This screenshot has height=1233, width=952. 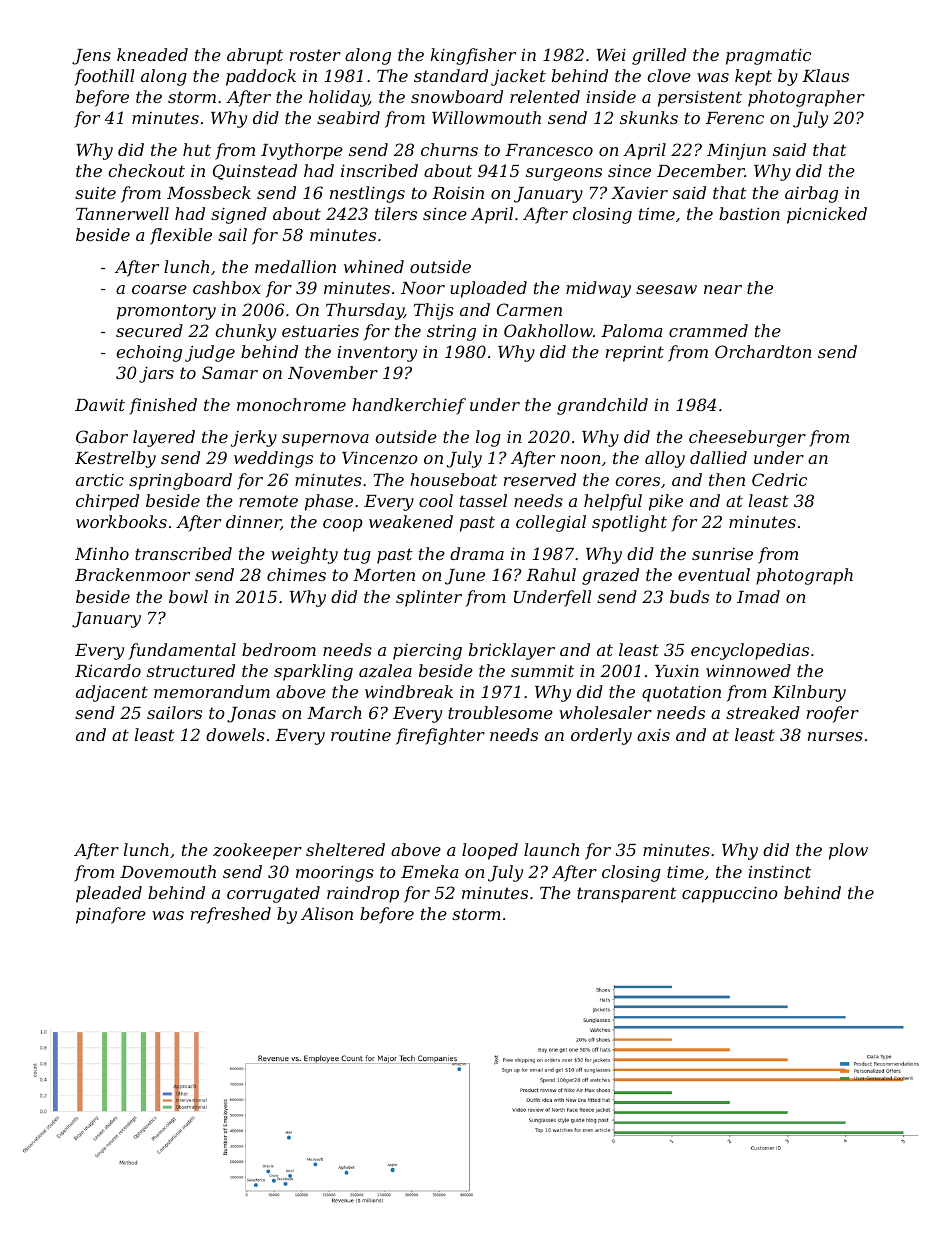 What do you see at coordinates (825, 75) in the screenshot?
I see `Klaus` at bounding box center [825, 75].
